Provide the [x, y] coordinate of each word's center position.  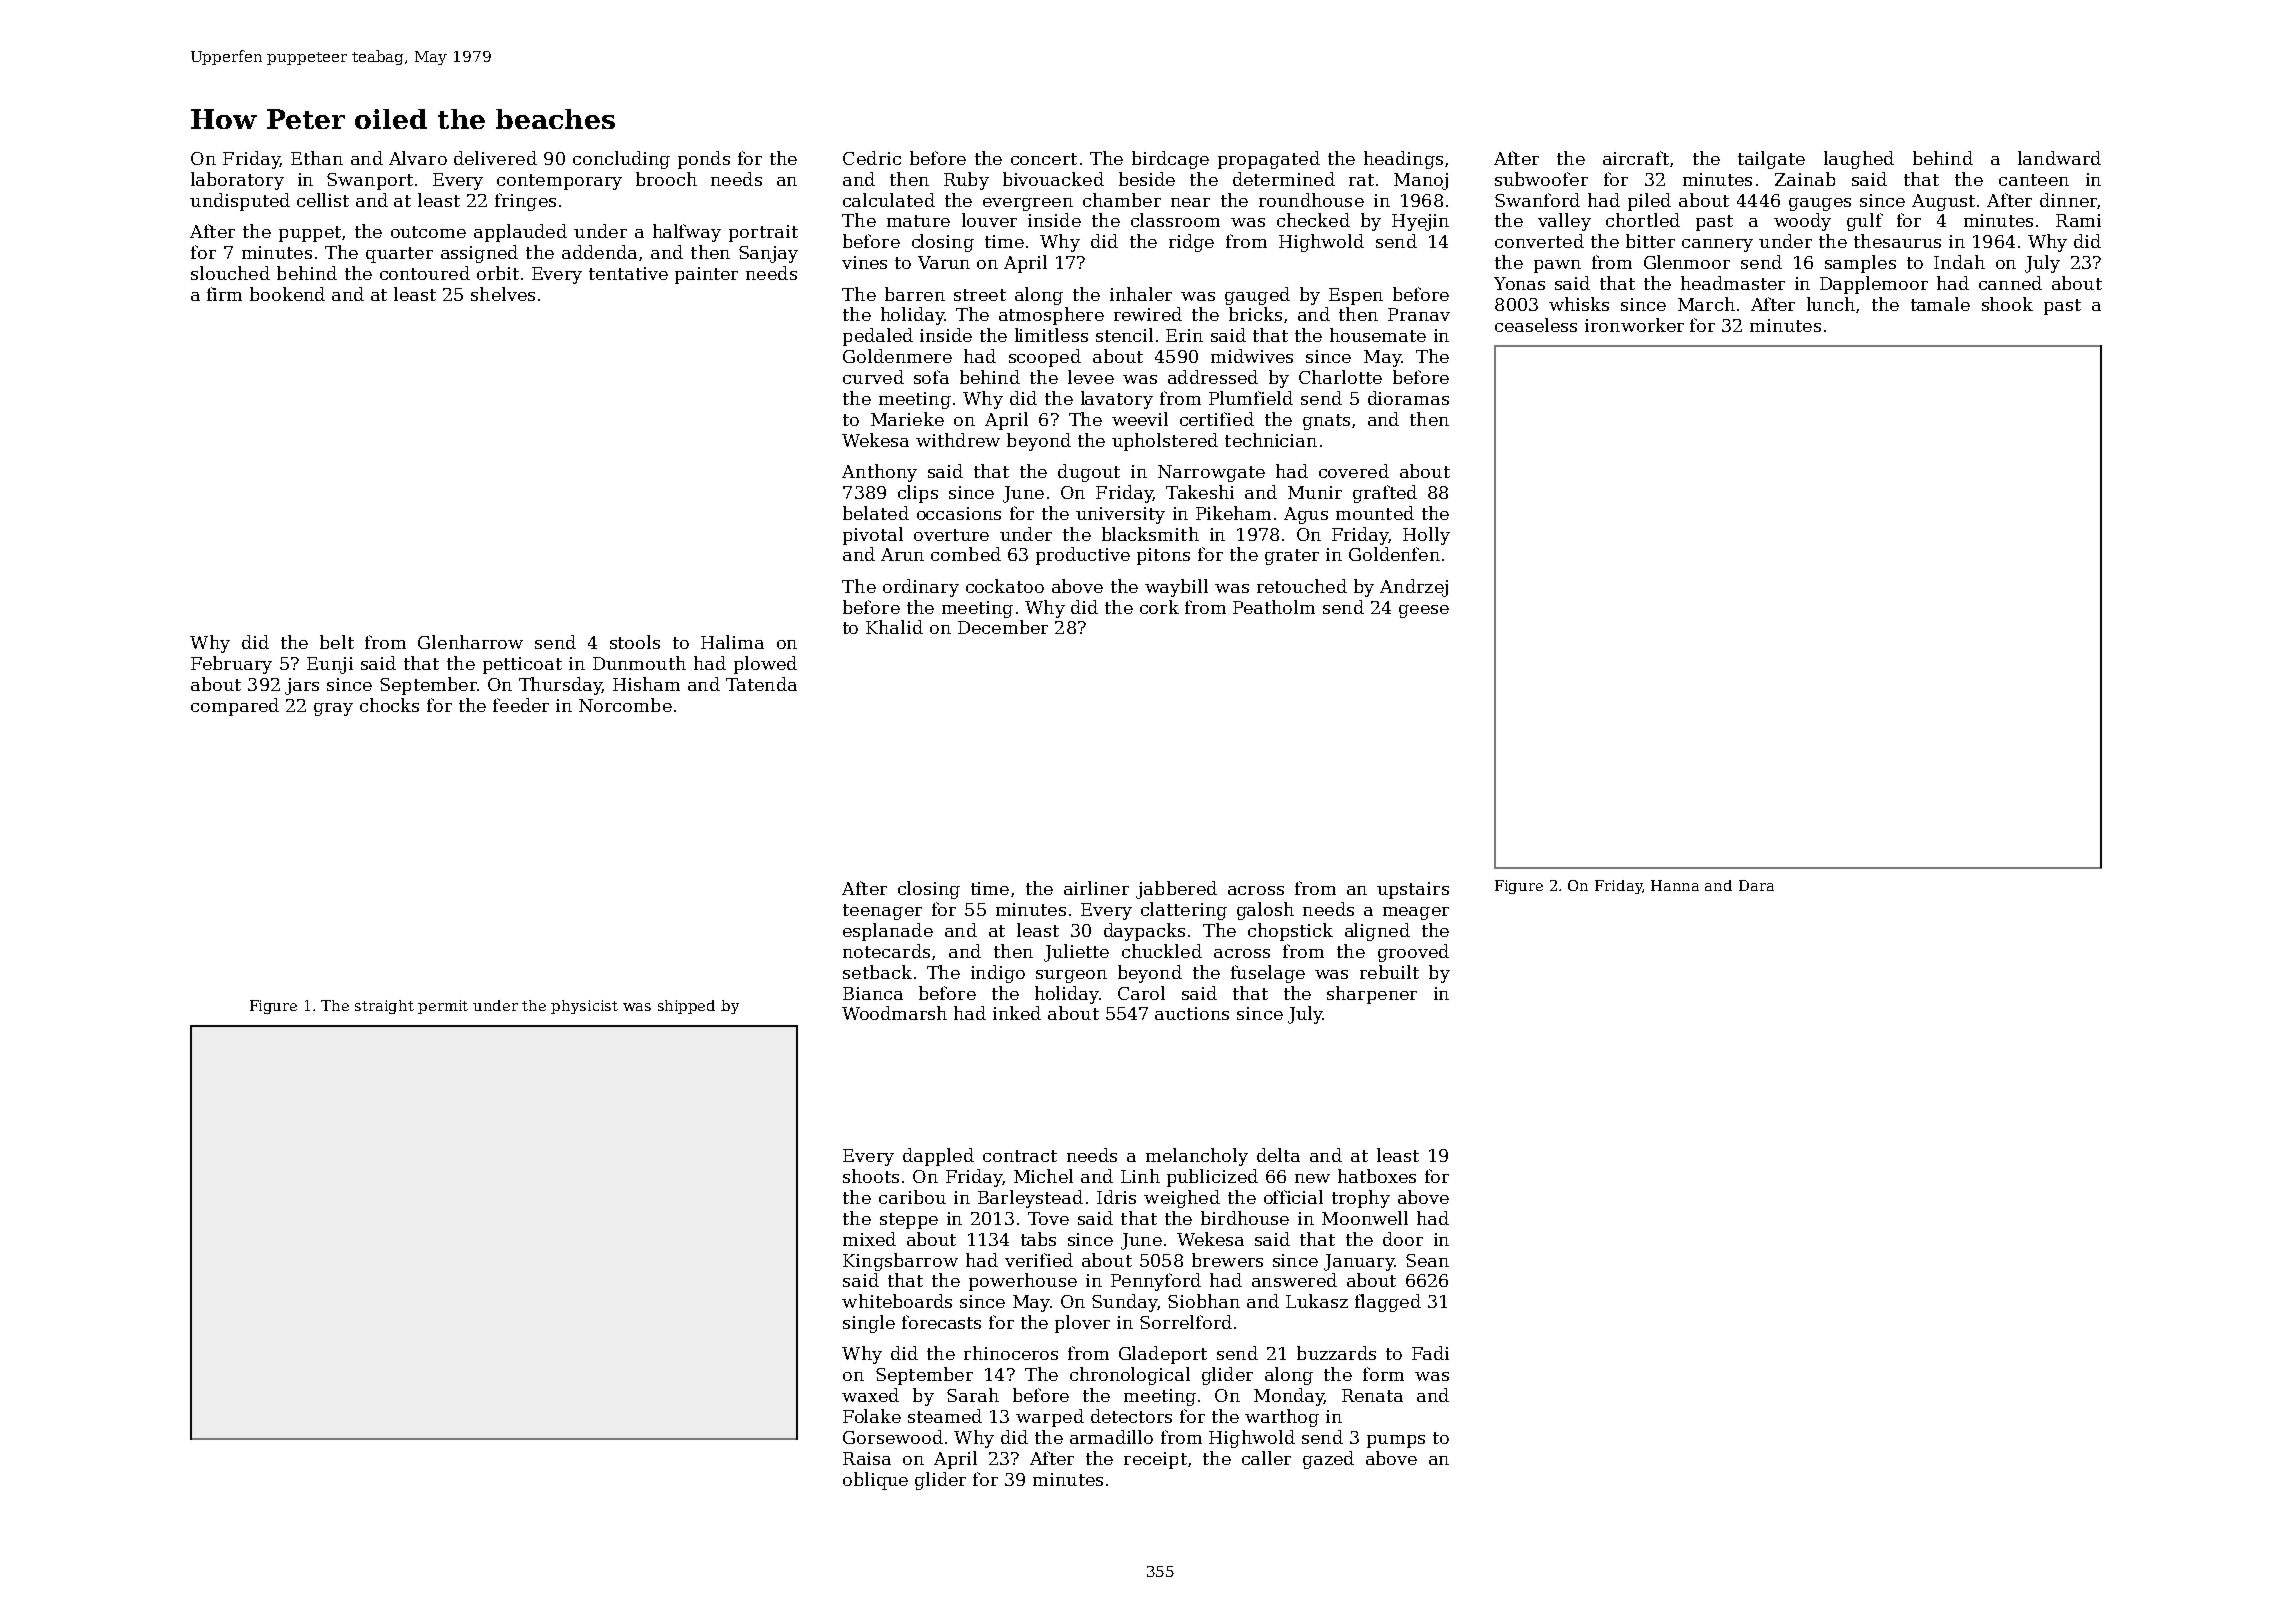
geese [1424, 611]
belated [876, 513]
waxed [870, 1395]
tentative [628, 273]
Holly [1426, 536]
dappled [938, 1157]
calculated [889, 200]
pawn [1557, 266]
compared [235, 707]
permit [443, 1007]
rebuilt [1389, 972]
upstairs [1413, 890]
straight [384, 1007]
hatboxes [1377, 1176]
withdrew [958, 440]
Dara [1756, 885]
